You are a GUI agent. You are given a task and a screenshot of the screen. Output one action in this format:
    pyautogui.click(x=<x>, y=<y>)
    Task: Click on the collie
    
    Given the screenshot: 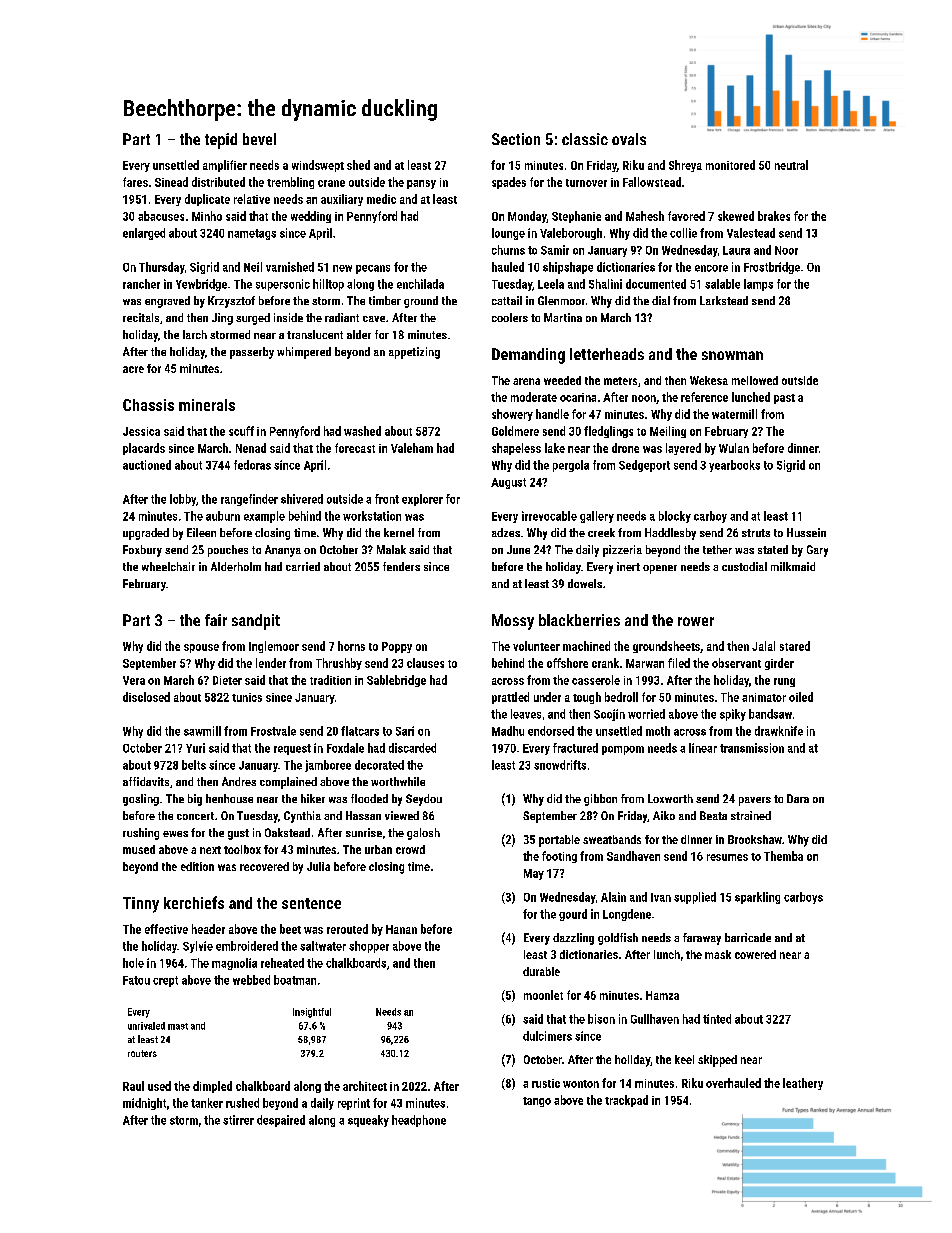 What is the action you would take?
    pyautogui.click(x=683, y=233)
